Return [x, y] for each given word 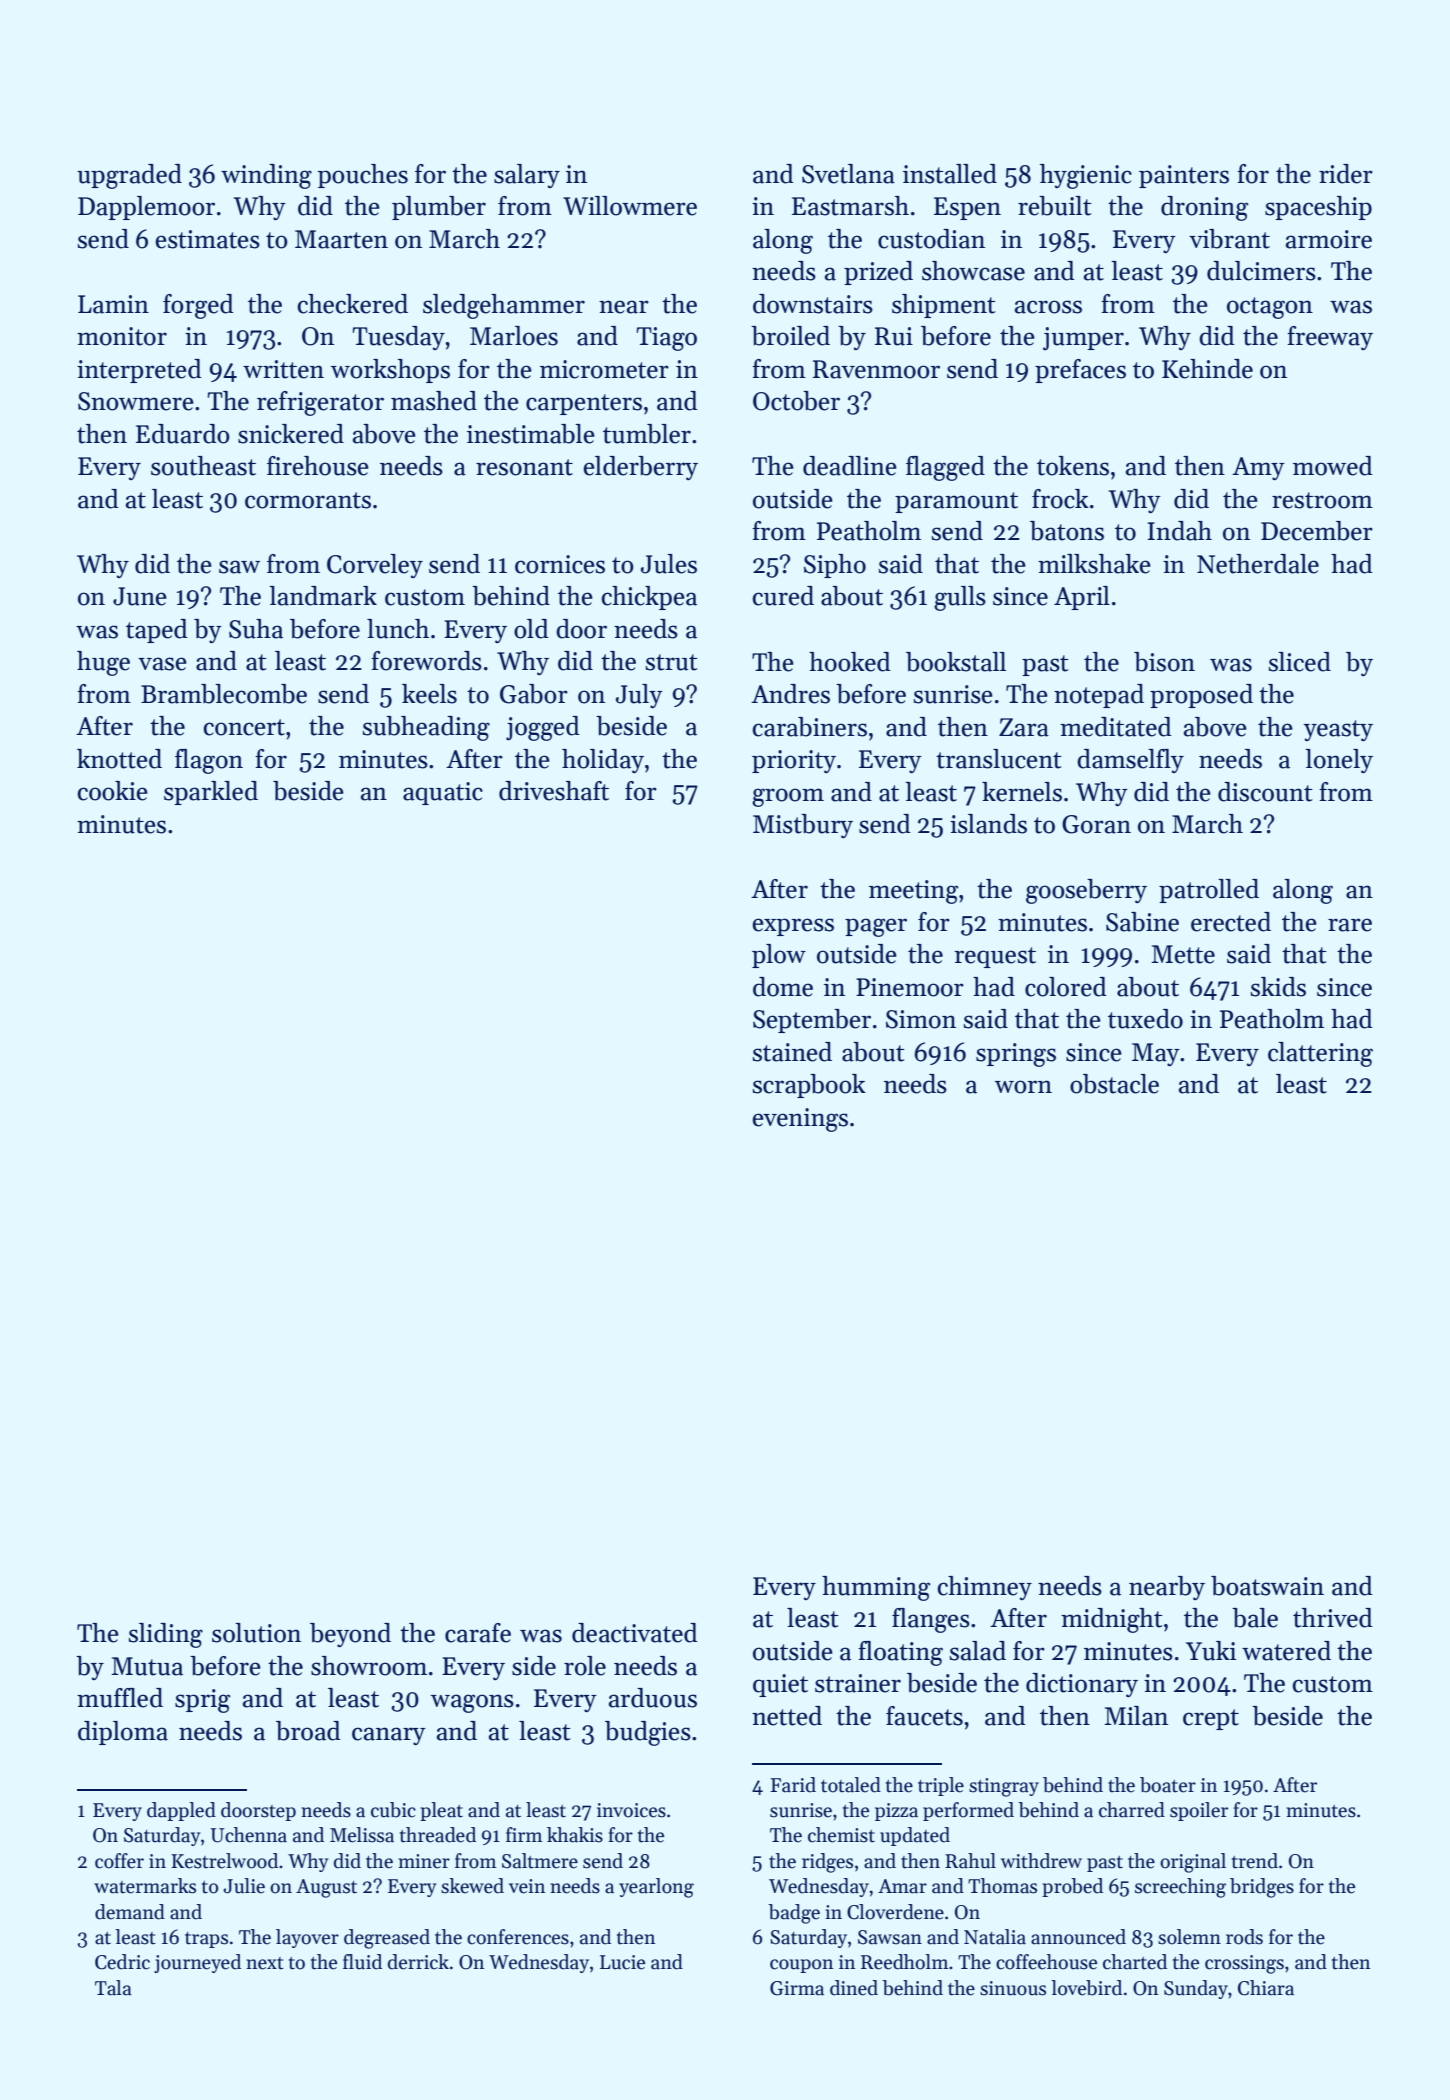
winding [266, 176]
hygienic [1086, 176]
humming [876, 1588]
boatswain [1267, 1586]
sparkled [211, 793]
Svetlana [848, 174]
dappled [181, 1811]
